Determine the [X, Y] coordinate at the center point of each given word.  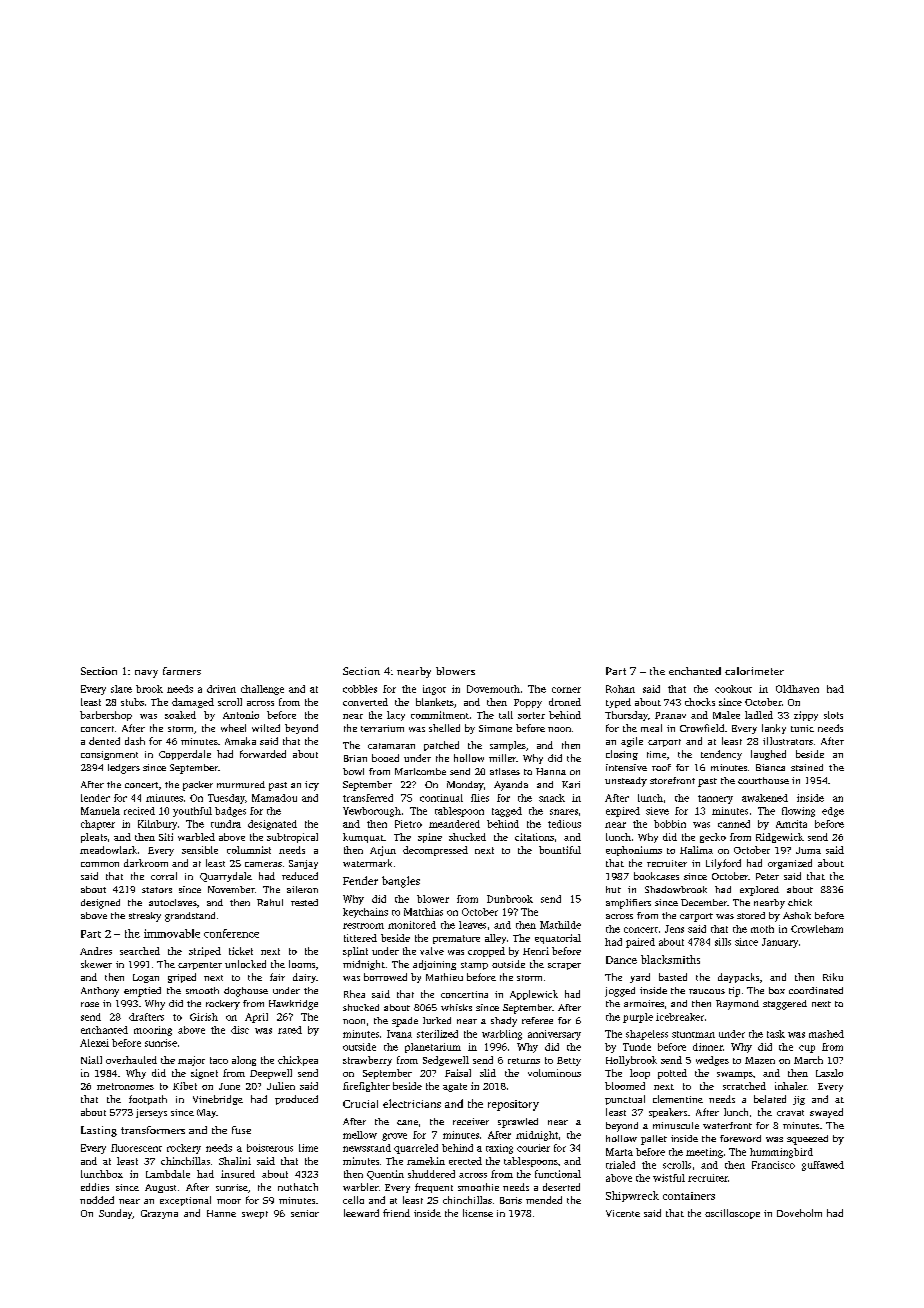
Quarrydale [226, 877]
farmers [182, 671]
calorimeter [754, 671]
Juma [808, 850]
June [229, 1086]
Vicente [623, 1213]
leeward [361, 1213]
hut [613, 889]
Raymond [737, 1005]
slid [488, 1073]
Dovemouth [493, 689]
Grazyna [159, 1214]
